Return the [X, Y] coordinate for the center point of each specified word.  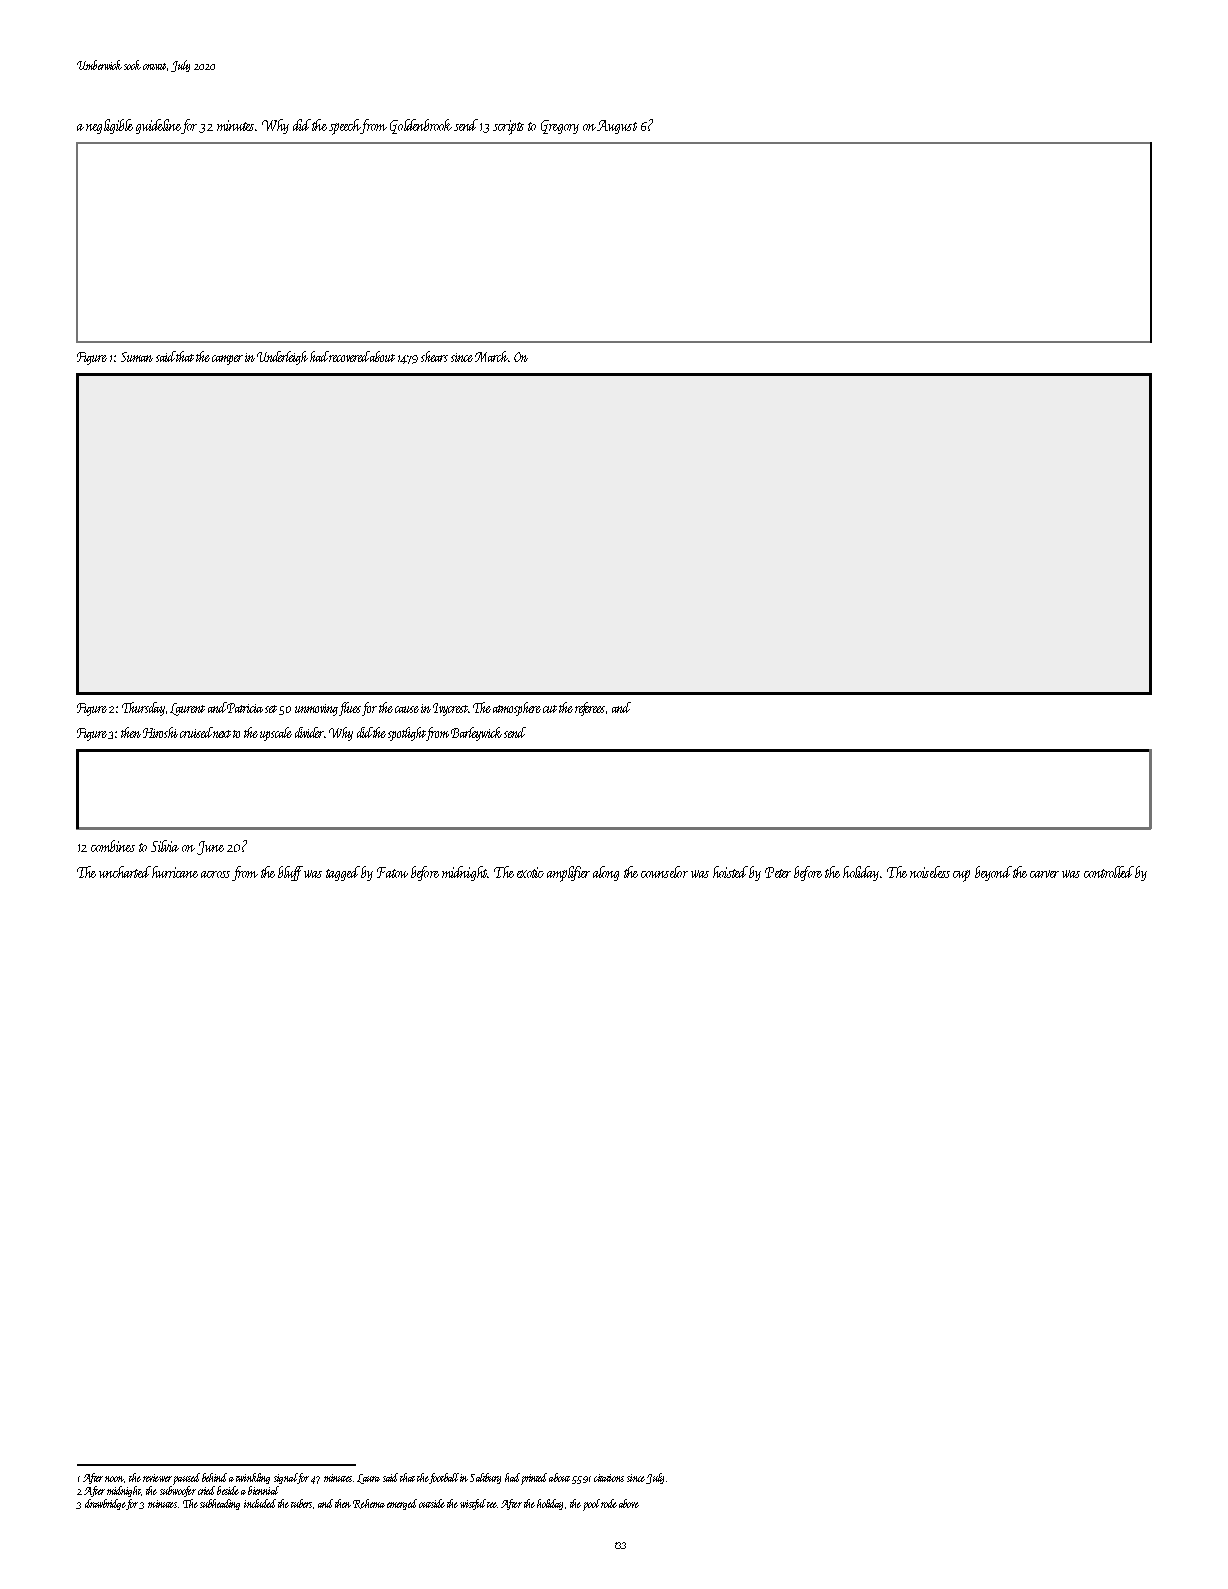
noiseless [930, 872]
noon [114, 1479]
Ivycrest [450, 709]
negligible [109, 126]
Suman [137, 357]
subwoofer [178, 1491]
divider [309, 732]
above [629, 1503]
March [491, 356]
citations [609, 1478]
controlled [1109, 872]
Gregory [560, 127]
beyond [993, 873]
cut [550, 709]
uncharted [125, 872]
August [617, 127]
